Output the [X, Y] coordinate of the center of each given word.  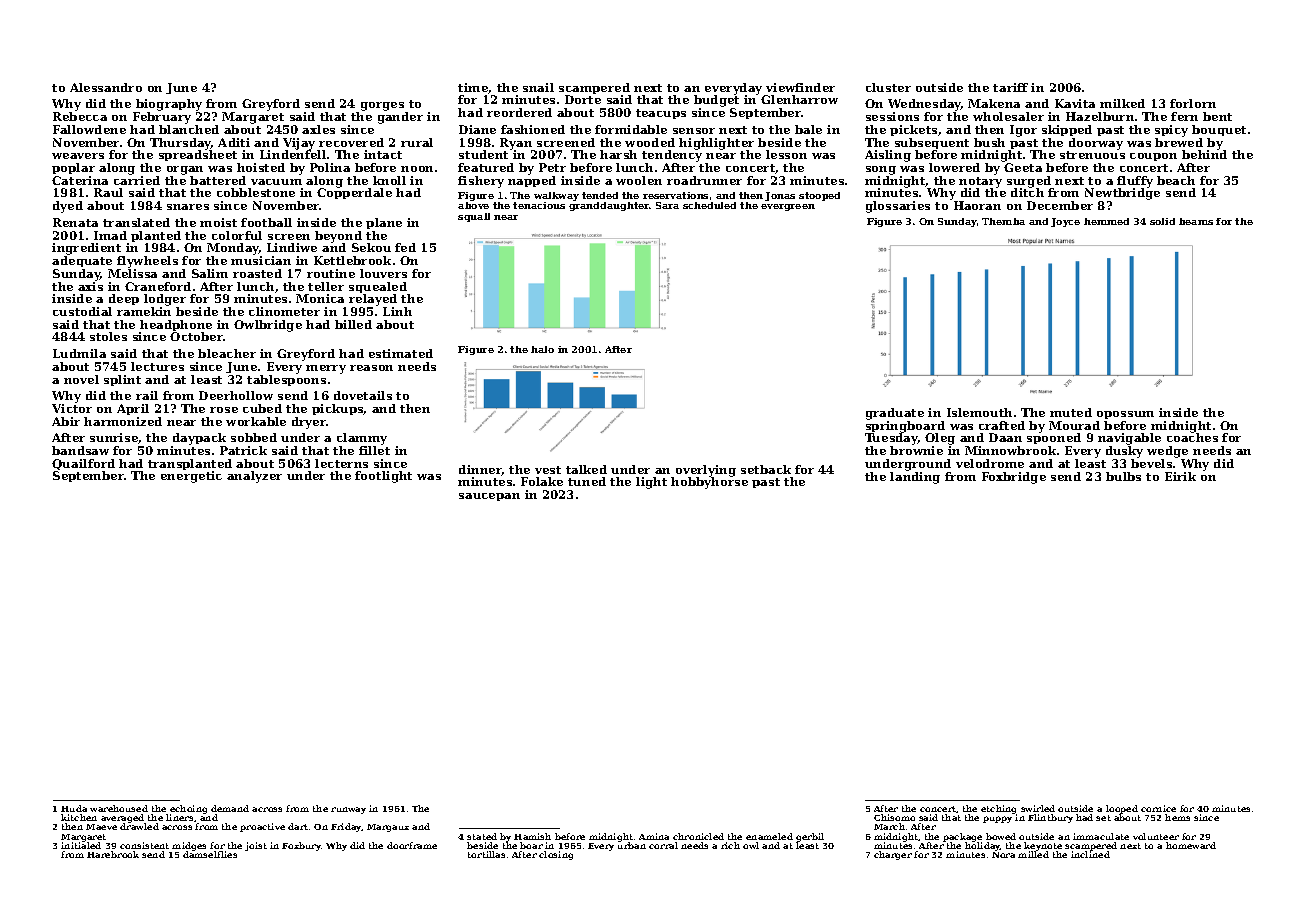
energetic [191, 477]
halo [542, 349]
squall [474, 217]
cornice [1158, 808]
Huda [74, 808]
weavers [78, 156]
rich [730, 845]
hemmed [1106, 221]
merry [326, 369]
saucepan [489, 497]
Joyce [1065, 222]
